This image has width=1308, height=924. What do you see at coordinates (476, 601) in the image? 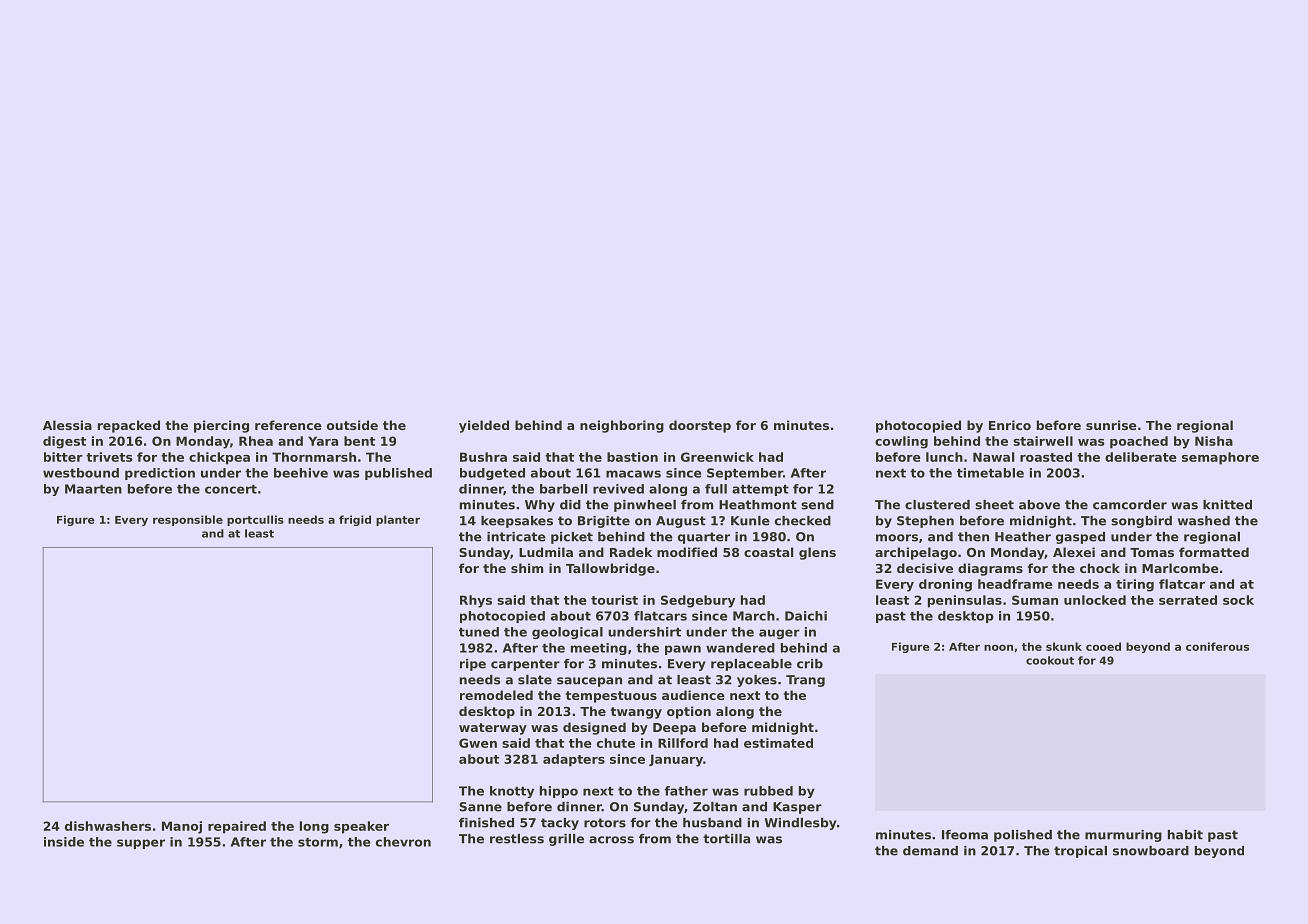
I see `Rhys` at bounding box center [476, 601].
